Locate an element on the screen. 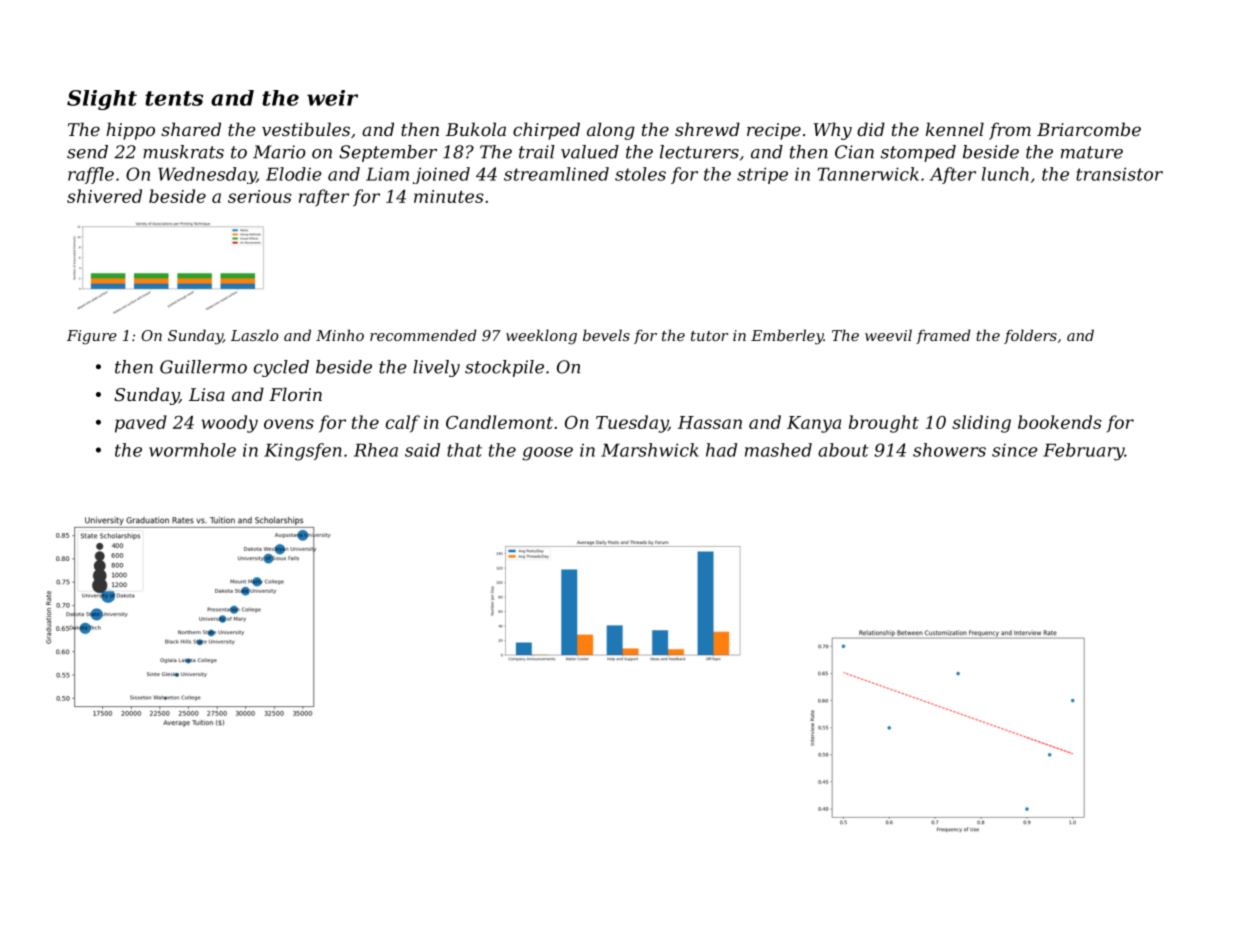 The height and width of the screenshot is (952, 1233). kennel is located at coordinates (955, 129).
